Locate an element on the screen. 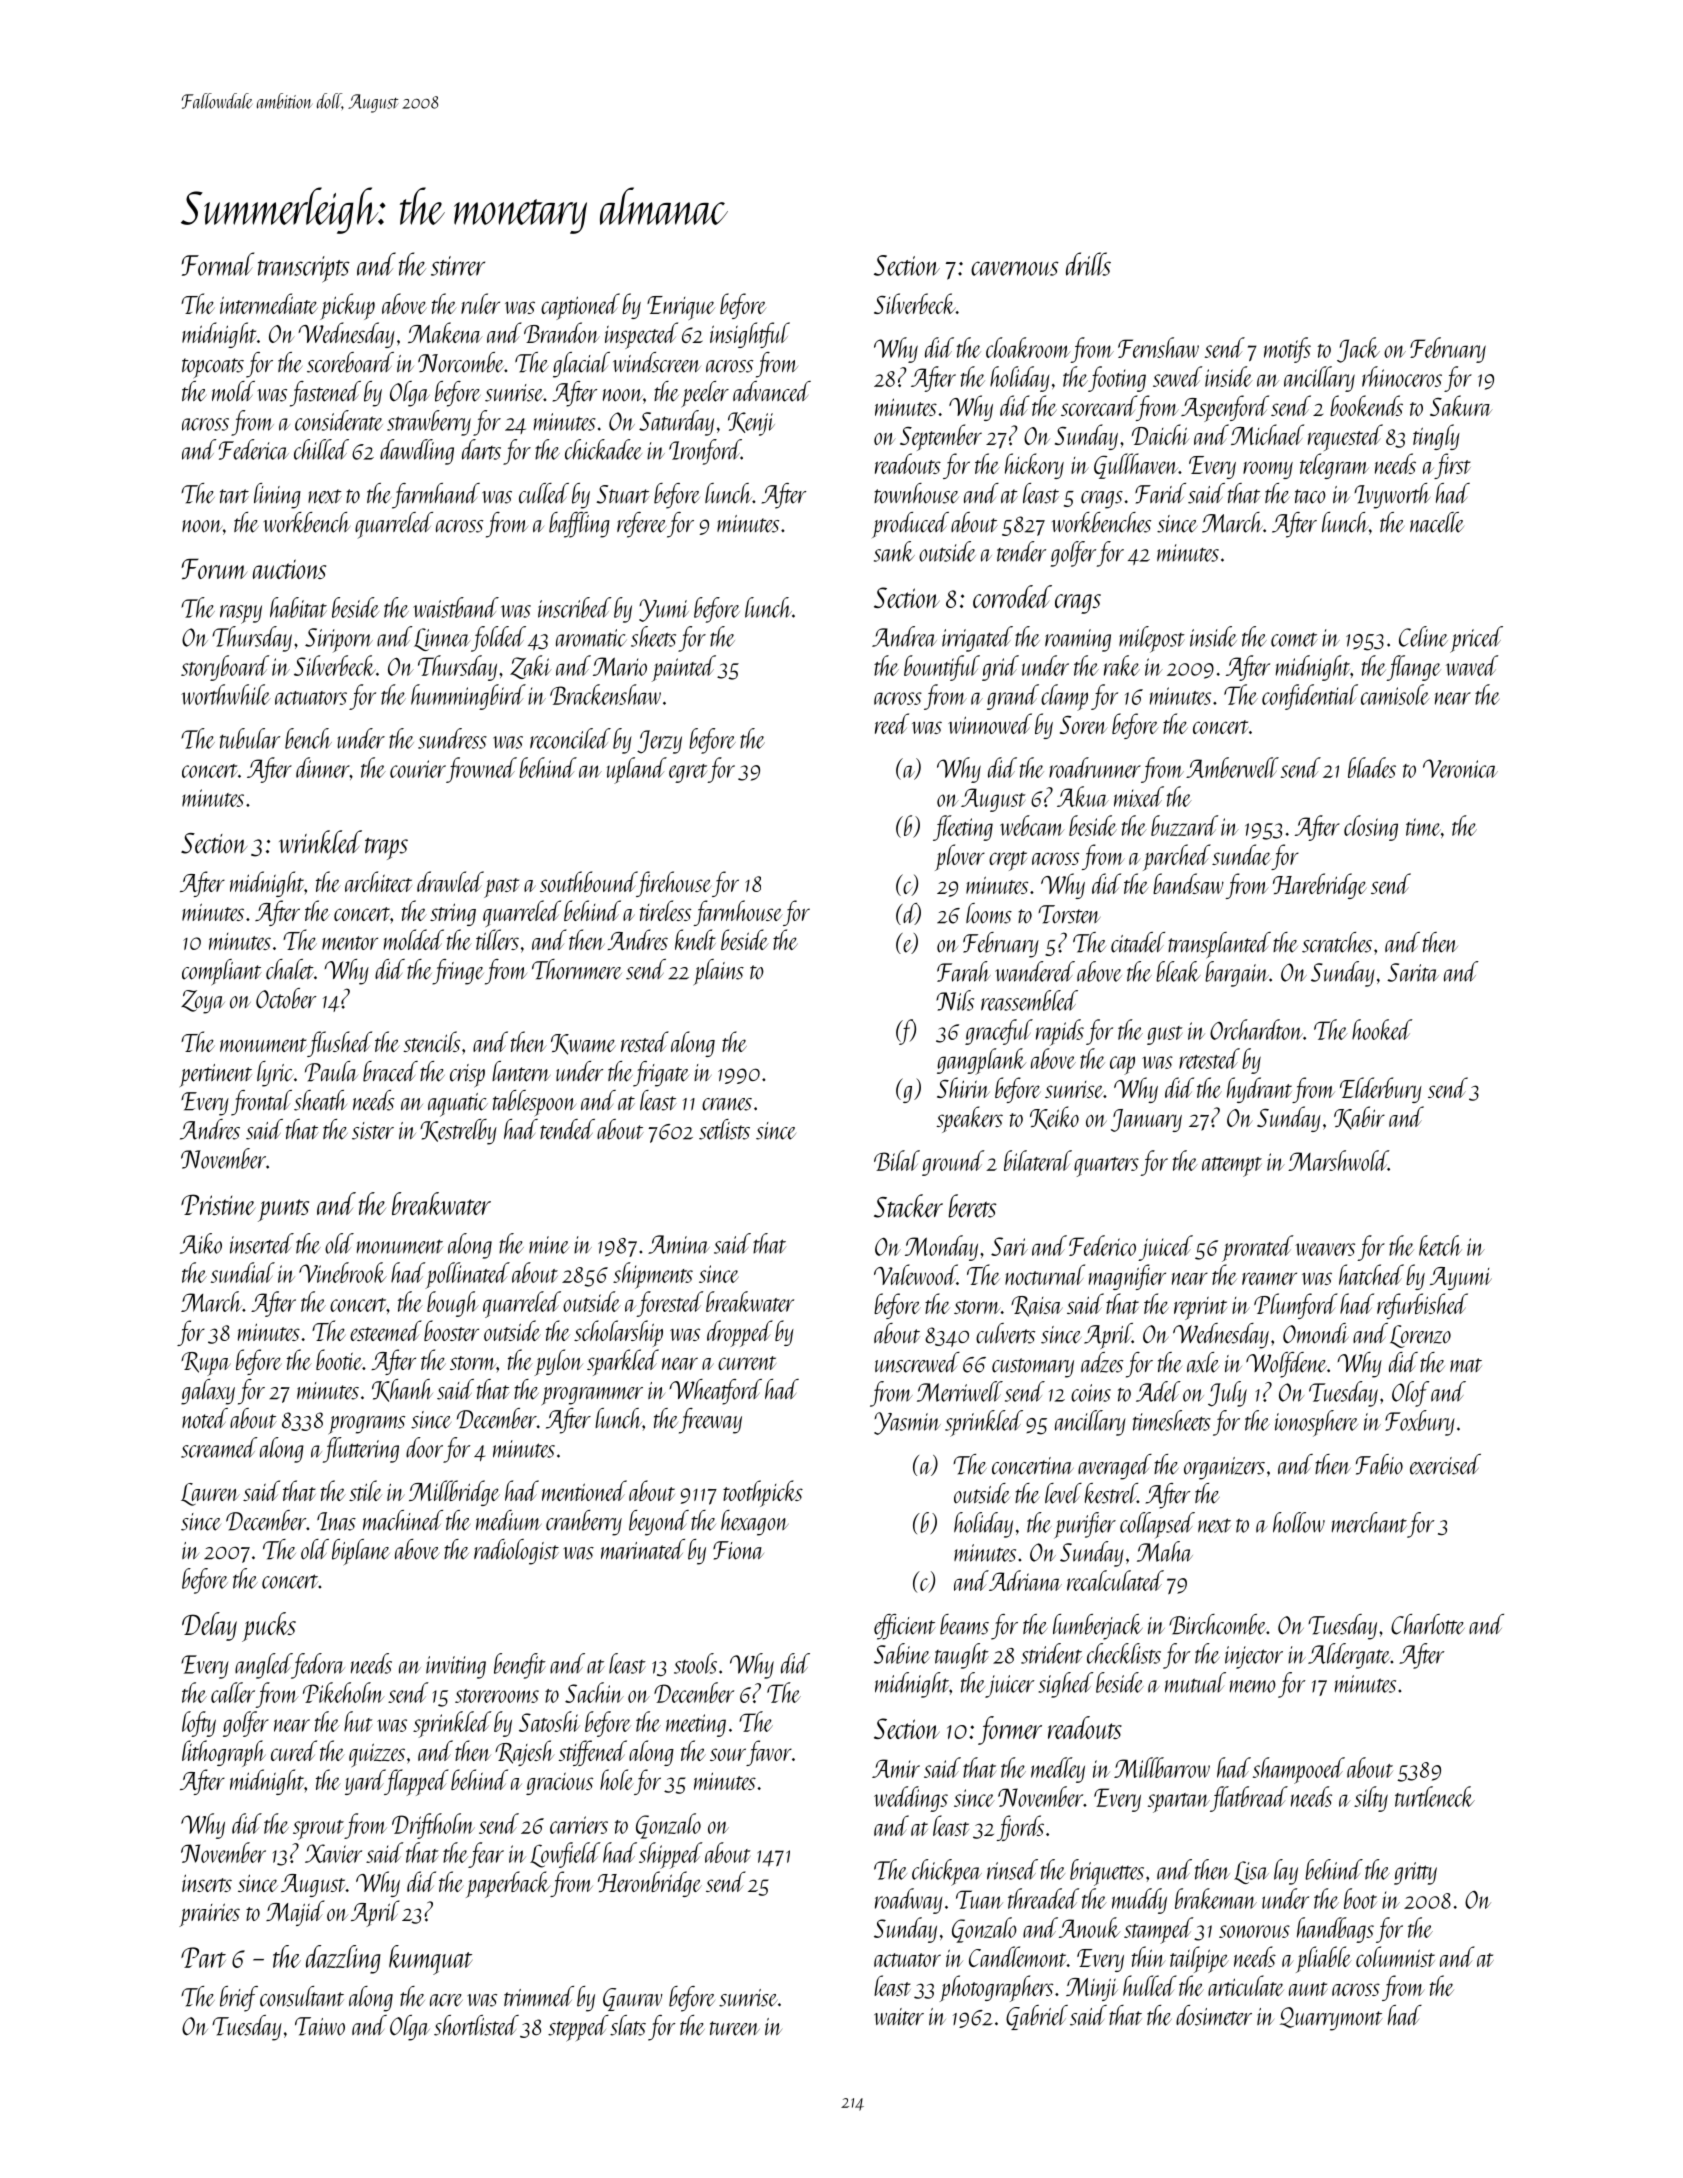 The image size is (1683, 2178). pylon is located at coordinates (559, 1362).
